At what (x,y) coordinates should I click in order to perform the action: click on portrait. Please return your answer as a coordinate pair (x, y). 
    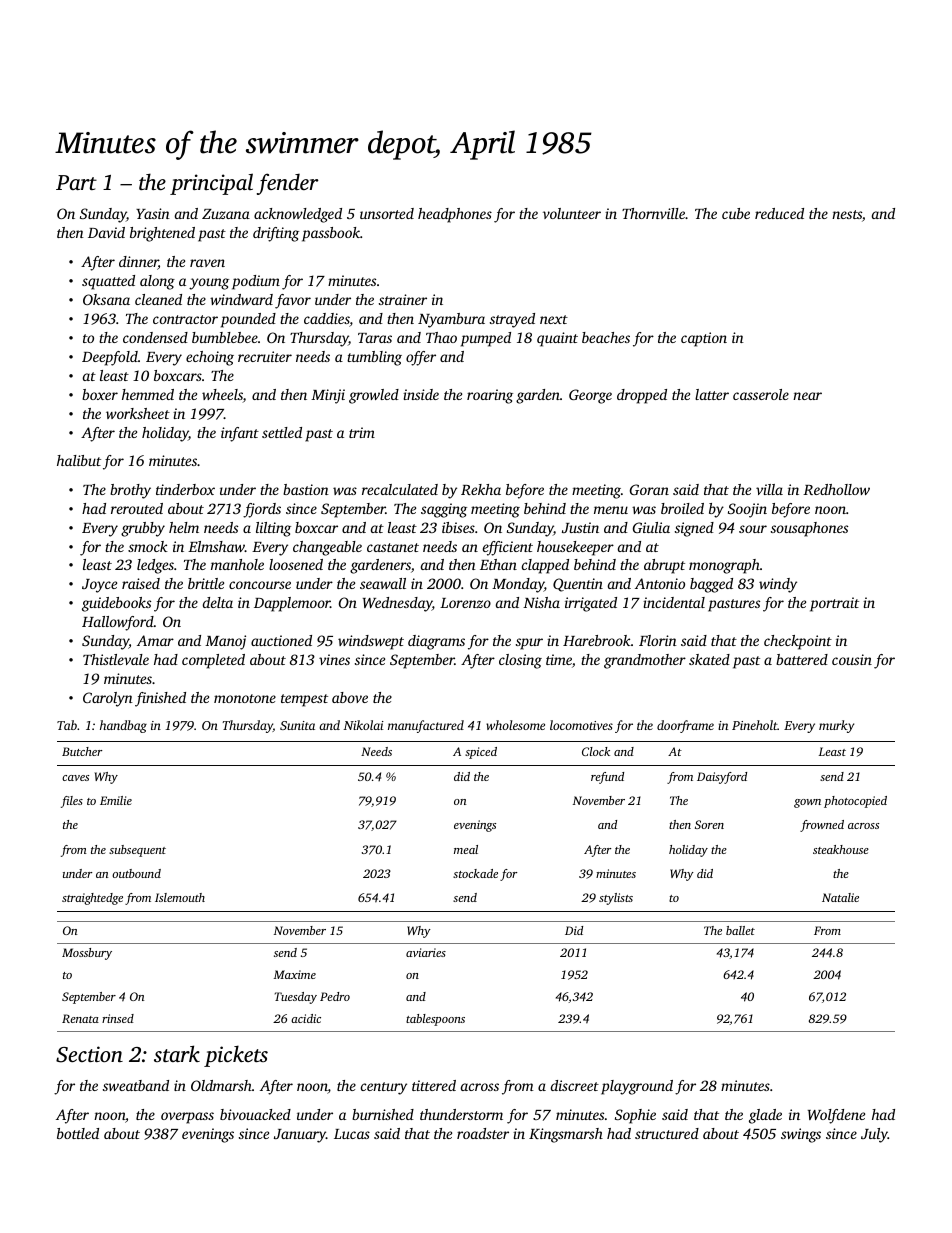
    Looking at the image, I should click on (834, 604).
